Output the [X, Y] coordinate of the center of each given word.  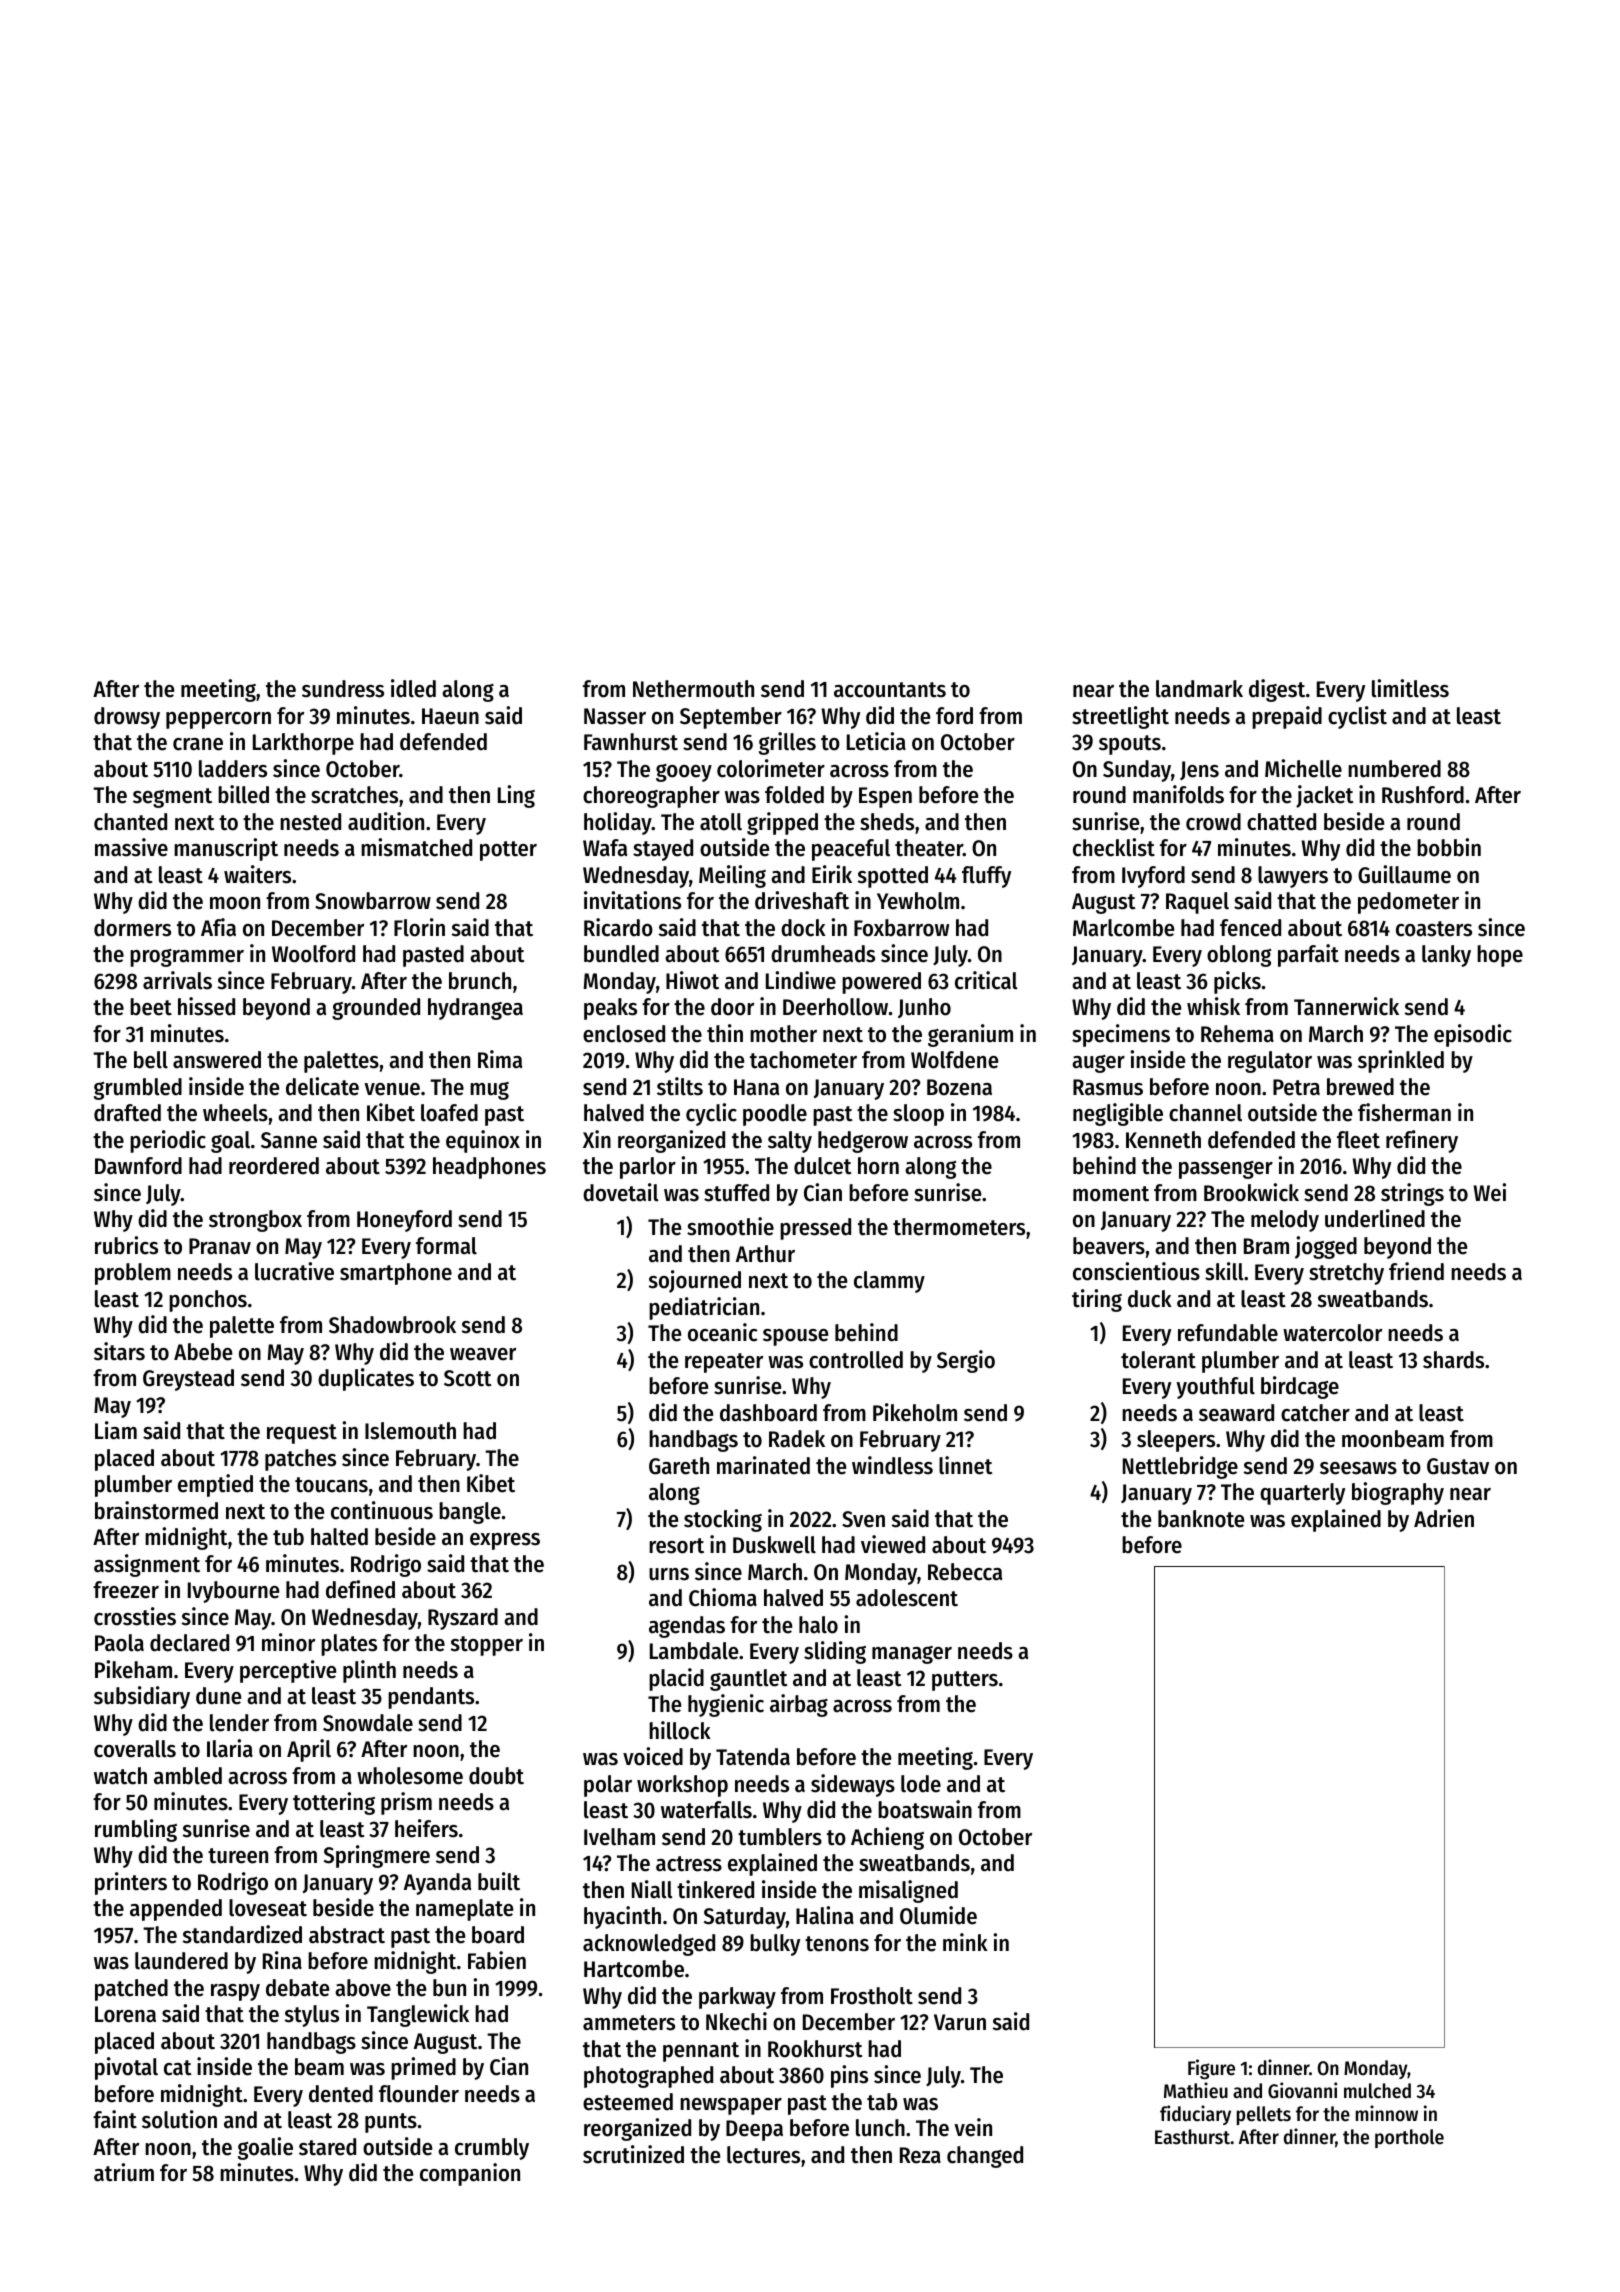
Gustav [1458, 1466]
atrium [124, 2172]
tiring [1097, 1300]
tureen [238, 1856]
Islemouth [410, 1431]
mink [965, 1942]
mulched [1377, 2091]
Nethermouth [693, 689]
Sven [863, 1519]
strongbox [255, 1221]
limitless [1410, 688]
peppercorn [218, 720]
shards [1453, 1360]
